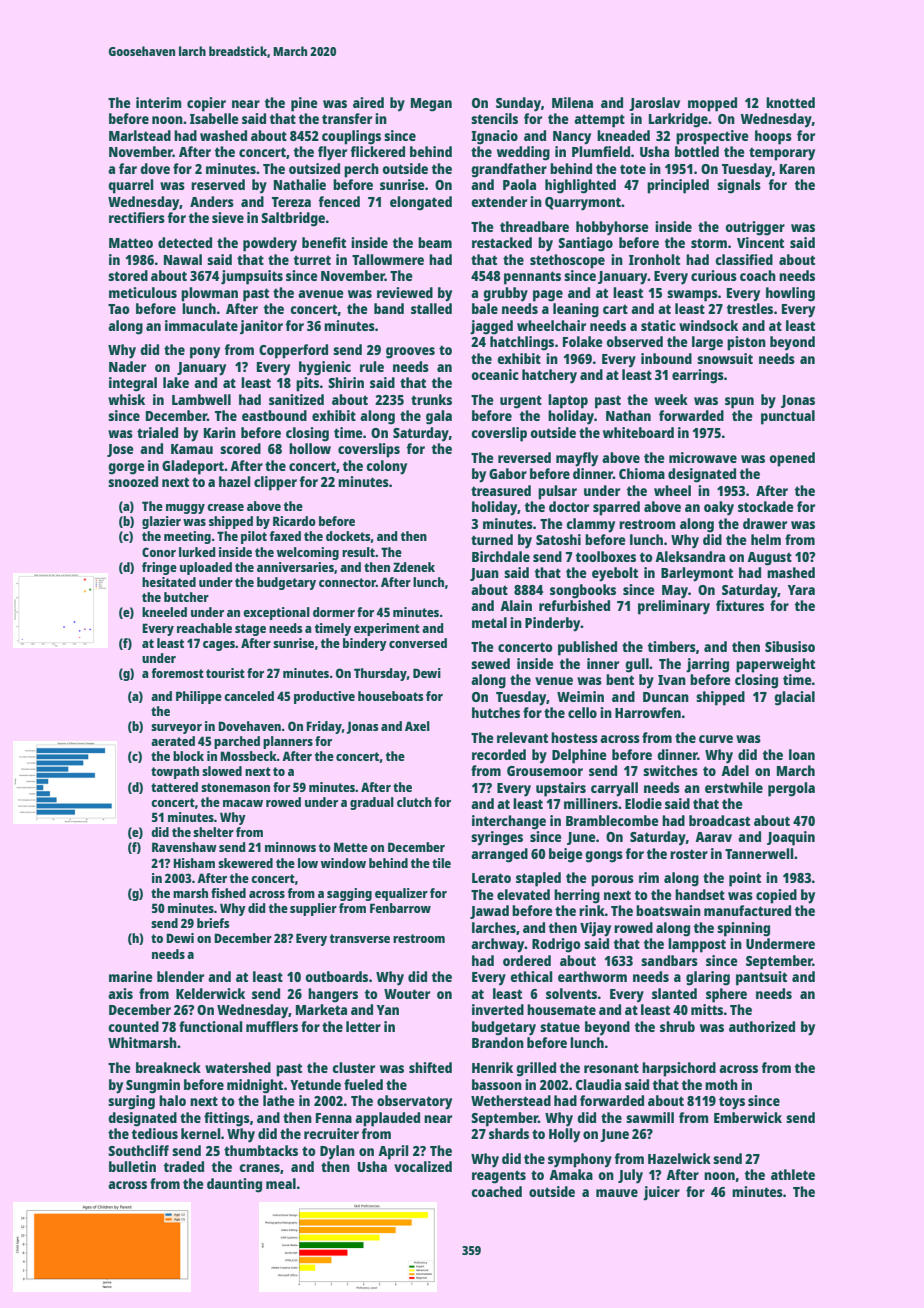 The height and width of the image is (1308, 924). I want to click on observed, so click(634, 341).
